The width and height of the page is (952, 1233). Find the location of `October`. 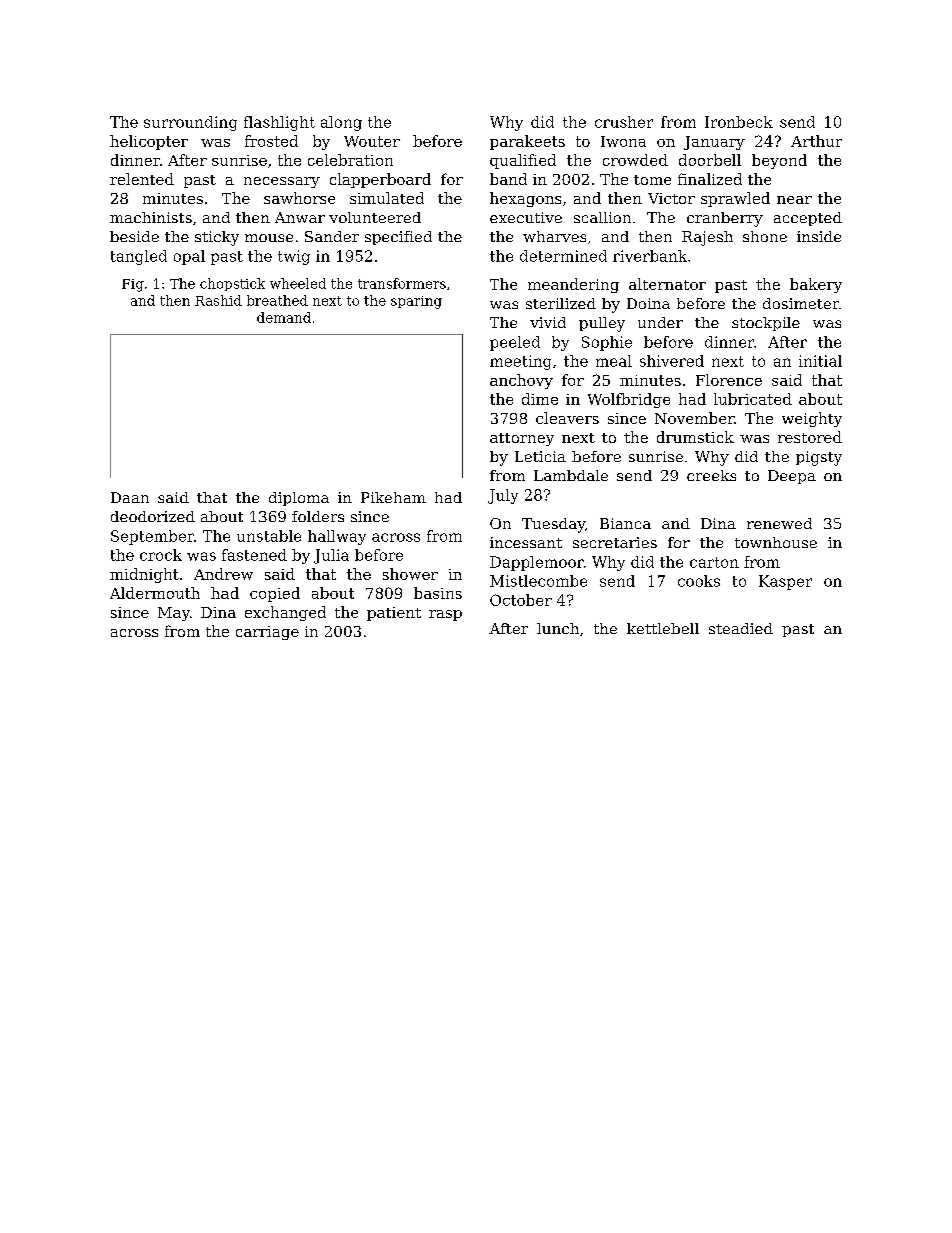

October is located at coordinates (521, 600).
